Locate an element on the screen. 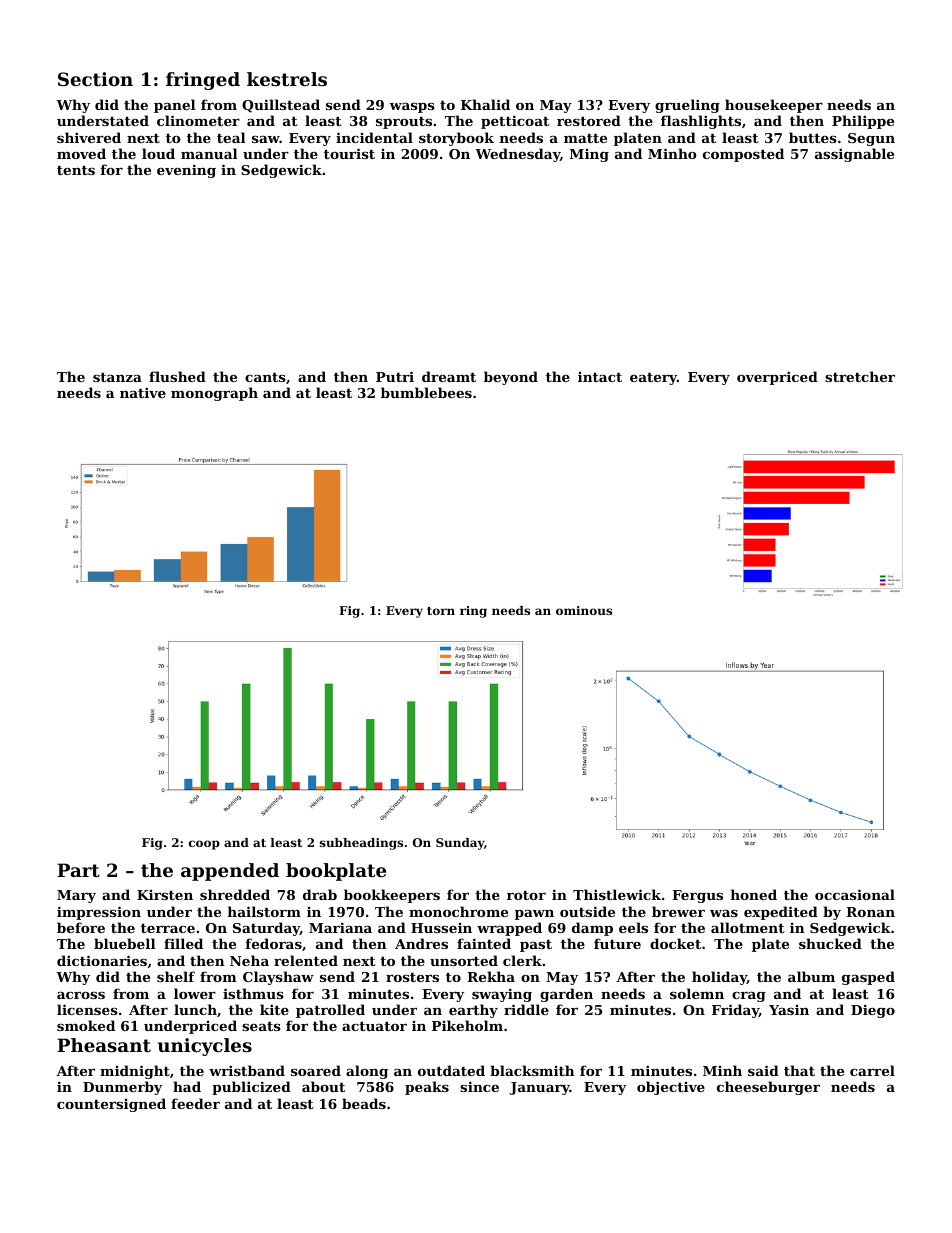 The width and height of the screenshot is (952, 1233). torn is located at coordinates (441, 611).
